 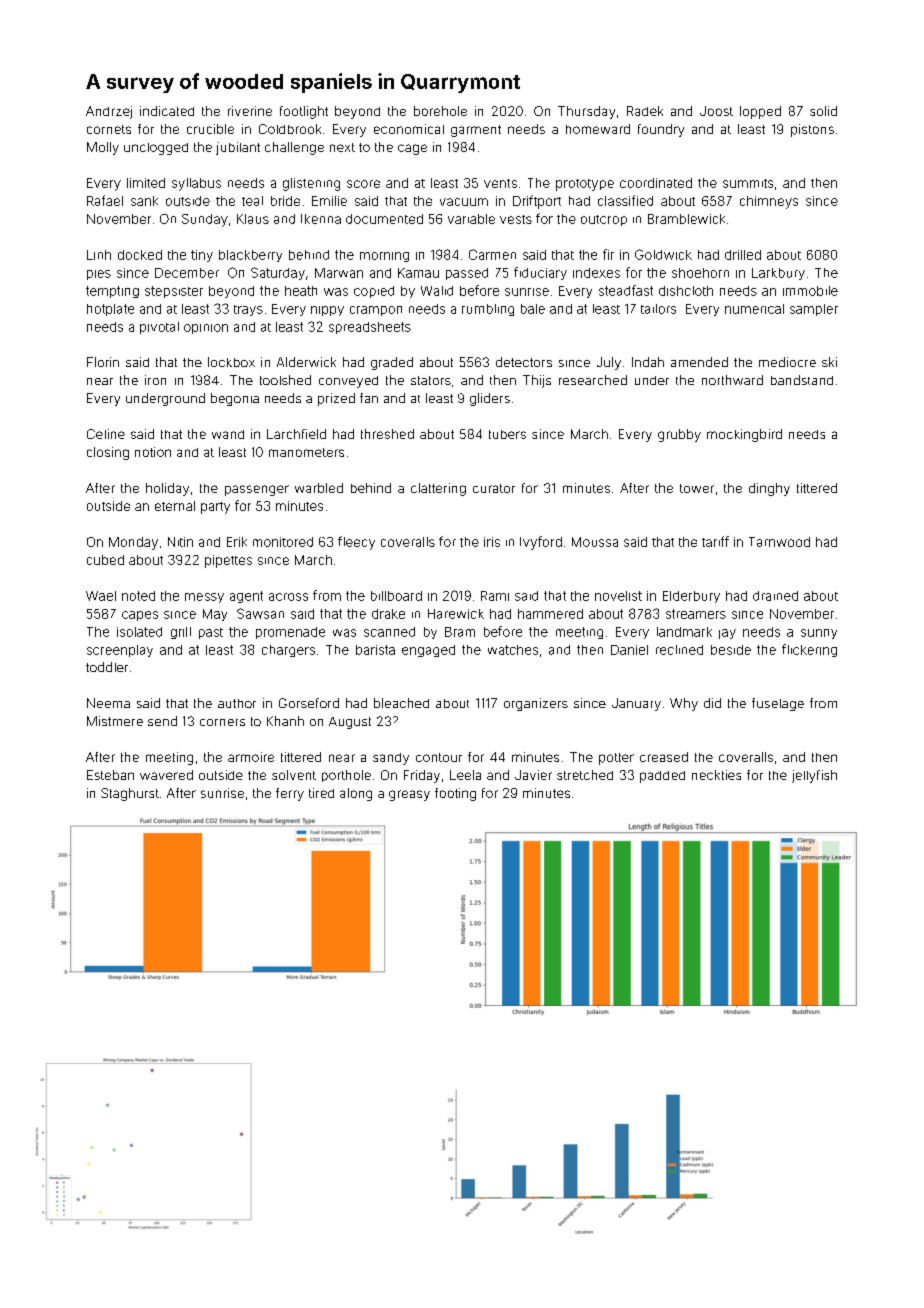 I want to click on Neema, so click(x=108, y=703).
